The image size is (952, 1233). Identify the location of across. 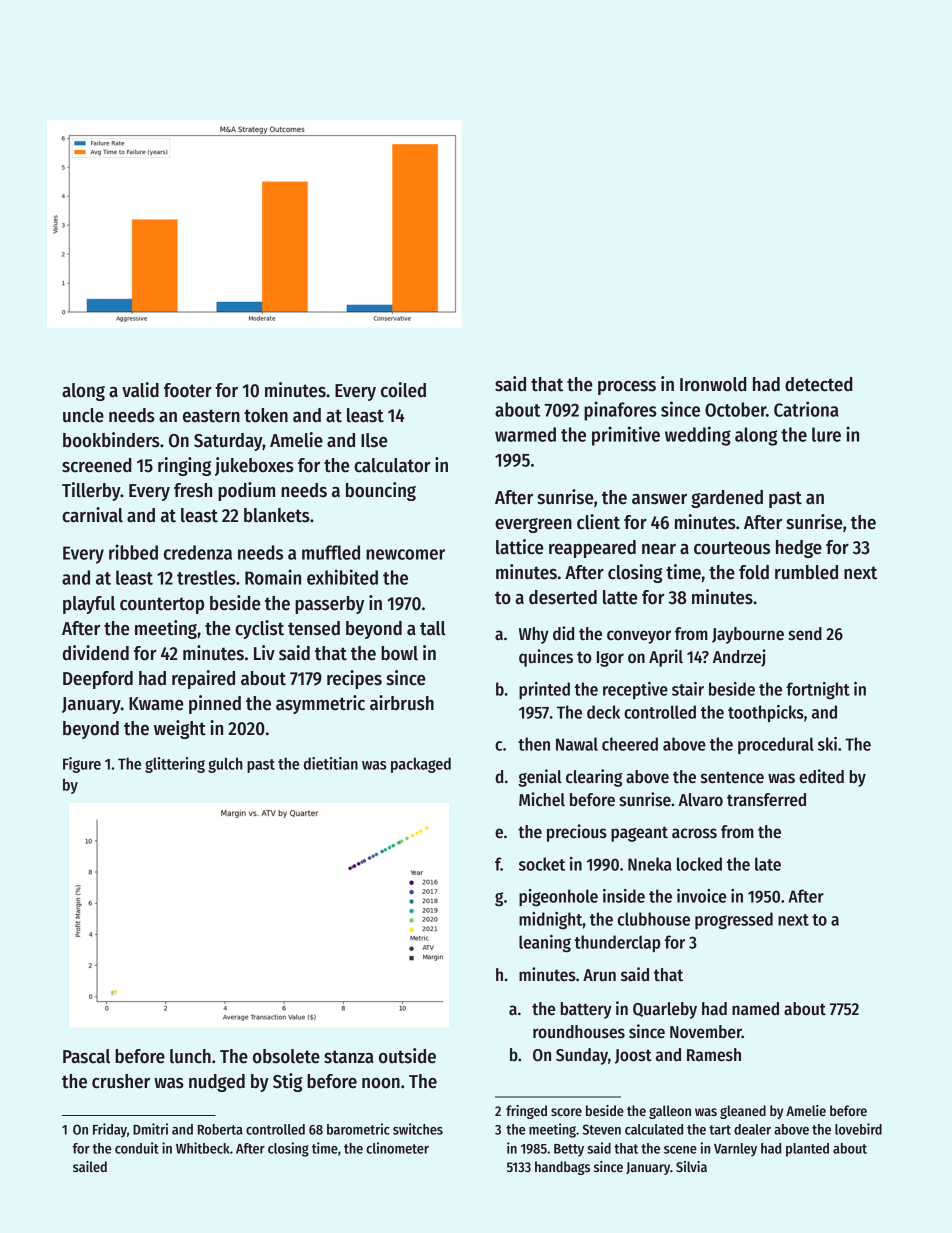
(694, 833).
